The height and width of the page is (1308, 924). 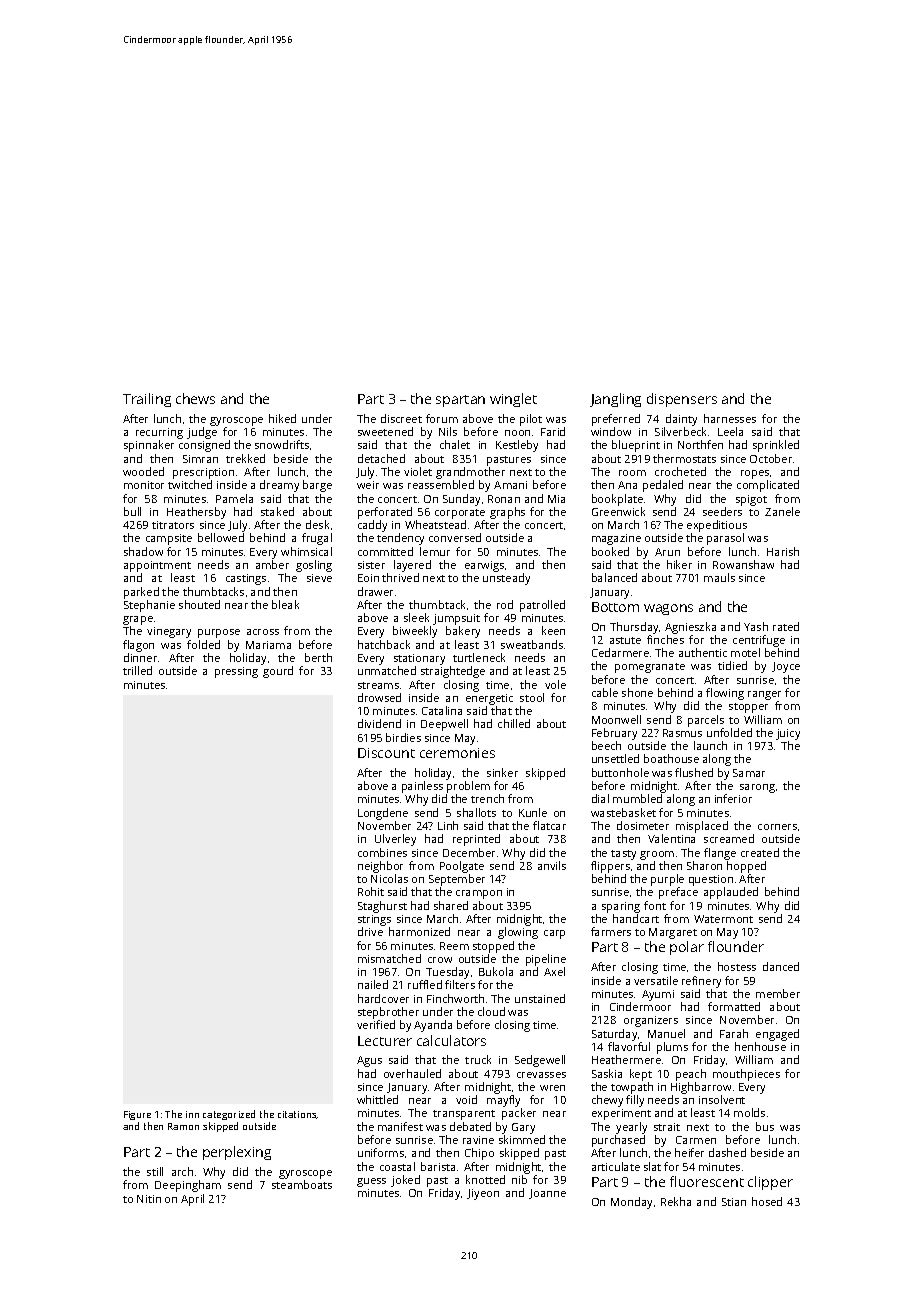 I want to click on chews, so click(x=195, y=398).
